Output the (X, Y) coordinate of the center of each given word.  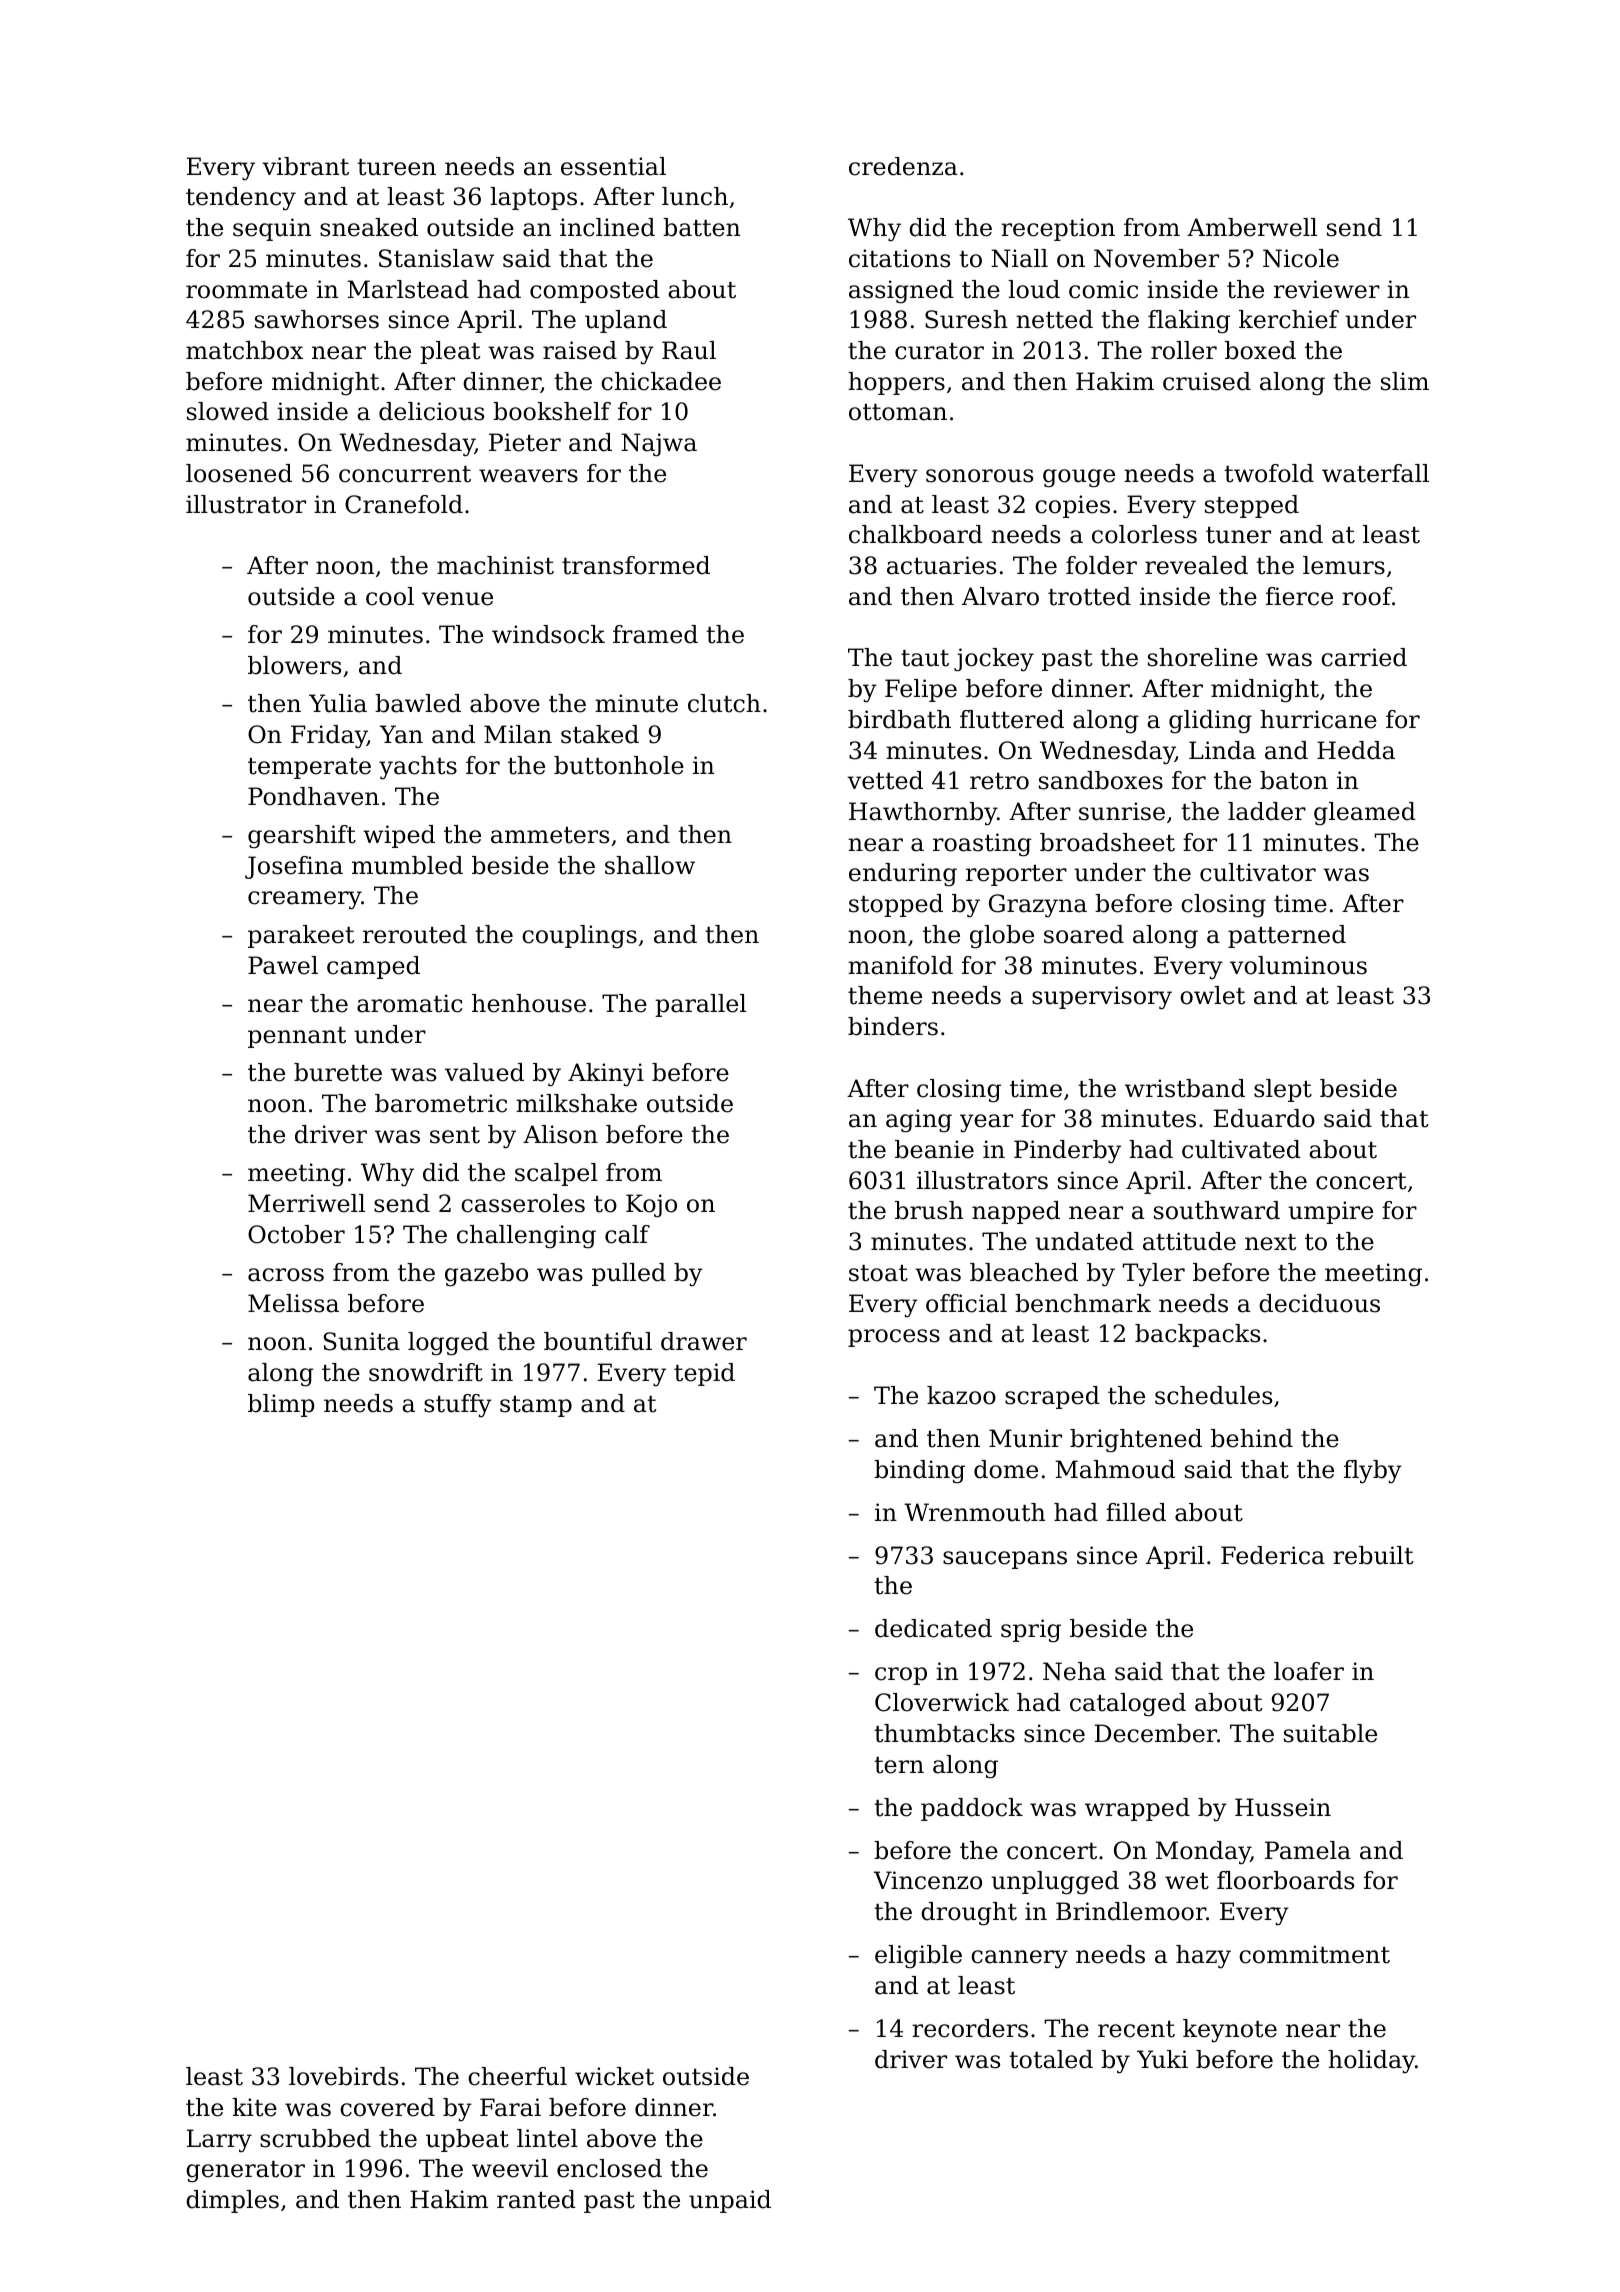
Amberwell (1252, 227)
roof (1367, 596)
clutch (724, 703)
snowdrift (426, 1372)
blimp (281, 1405)
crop (901, 1676)
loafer (1309, 1671)
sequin (272, 229)
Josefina (294, 867)
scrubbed (315, 2138)
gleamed (1365, 813)
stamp (536, 1406)
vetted (885, 780)
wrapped (1137, 1809)
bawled (418, 703)
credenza (903, 166)
